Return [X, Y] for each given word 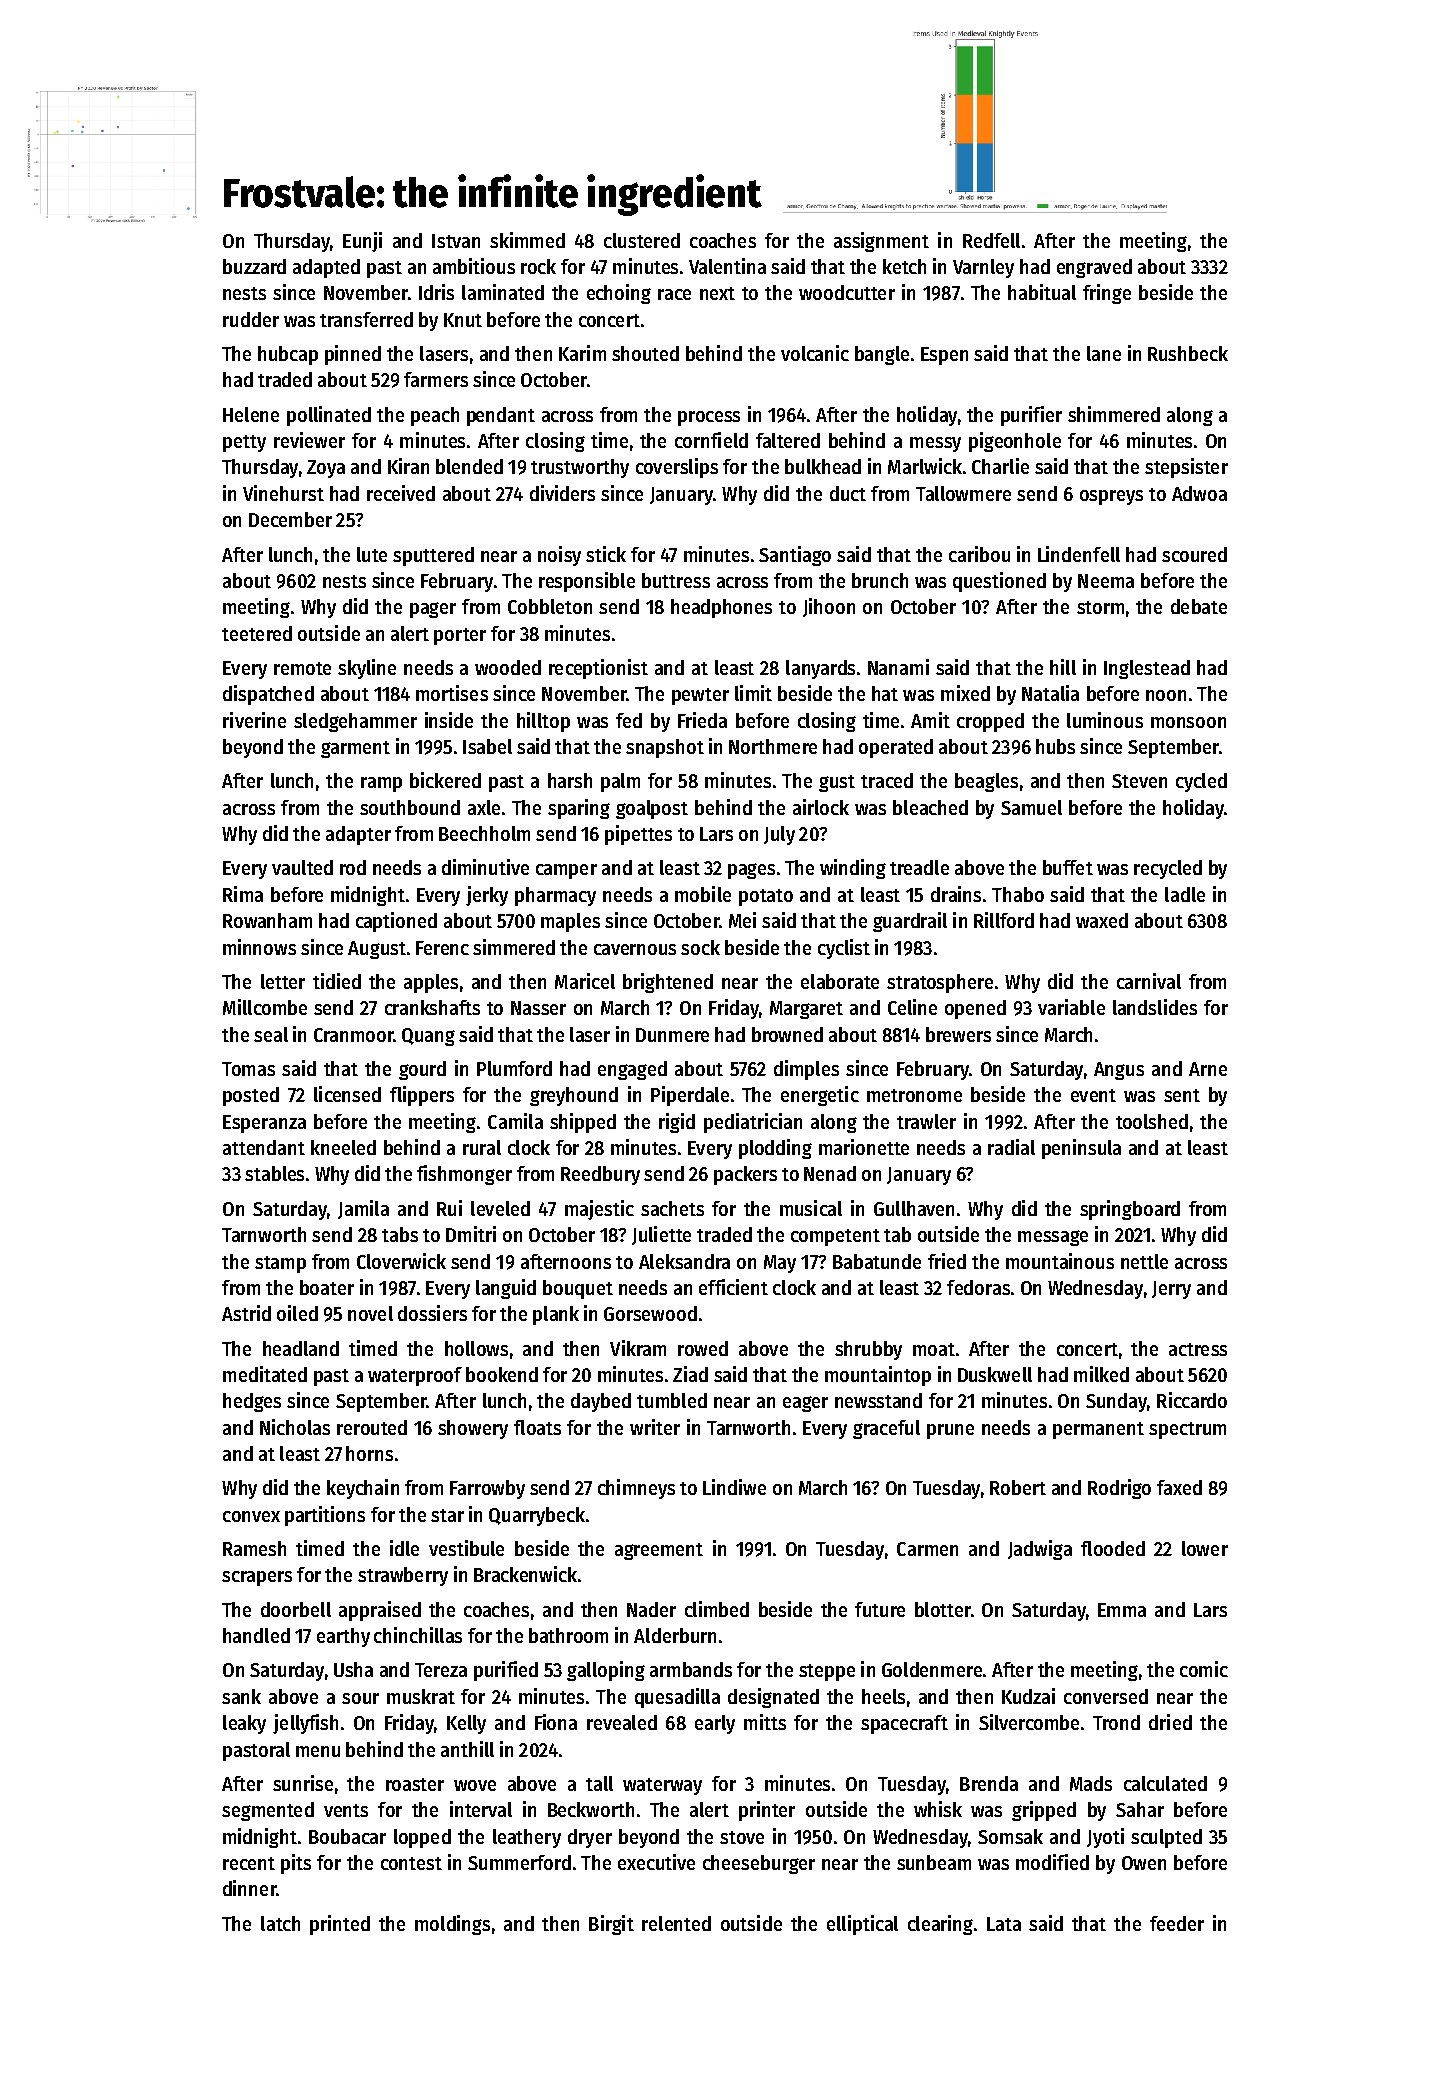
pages [751, 871]
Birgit [611, 1925]
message [1053, 1238]
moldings [452, 1925]
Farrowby [487, 1489]
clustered [642, 240]
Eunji [362, 242]
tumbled [672, 1400]
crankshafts [432, 1007]
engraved [1094, 268]
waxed [1102, 920]
